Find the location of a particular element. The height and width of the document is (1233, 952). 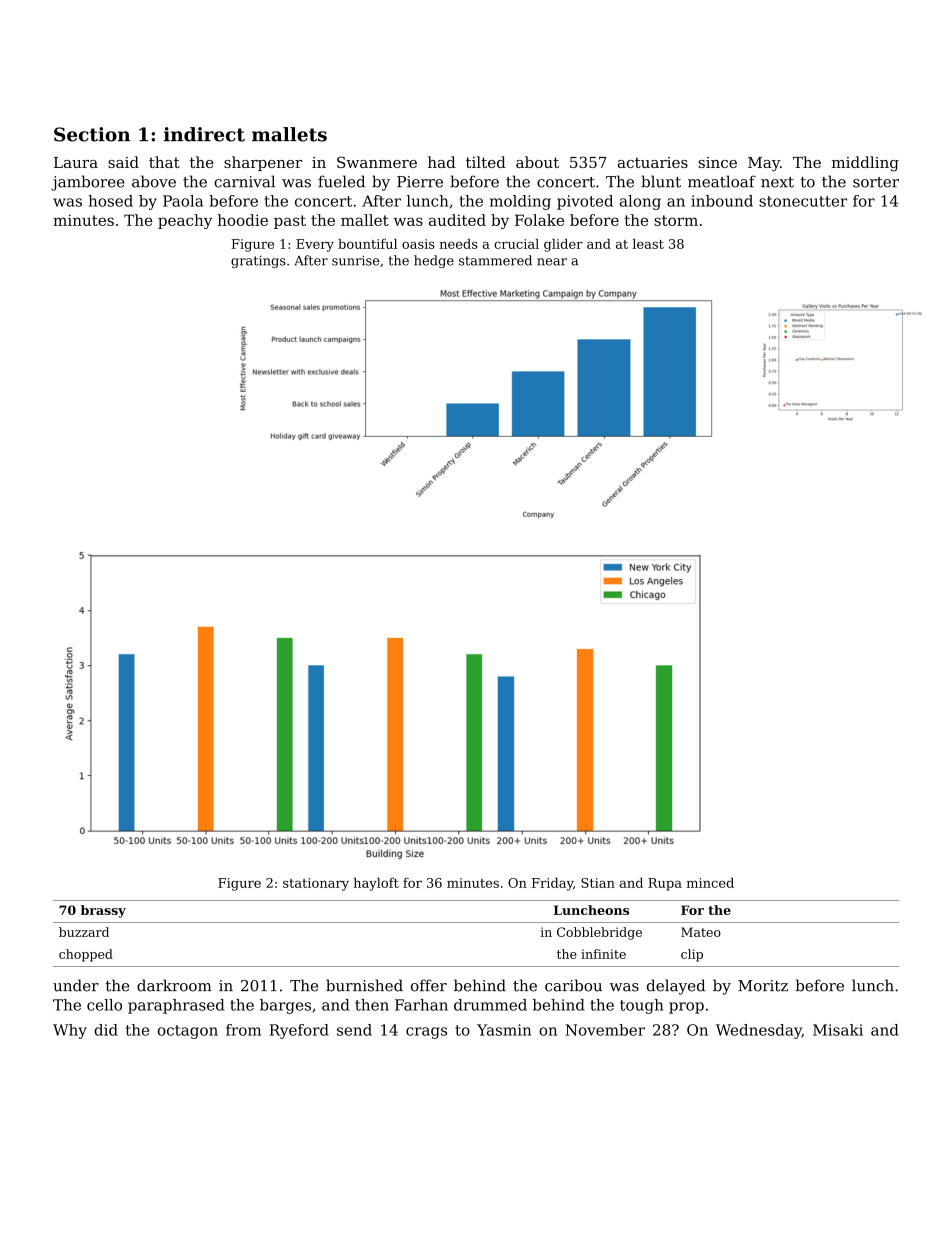

hayloft is located at coordinates (376, 884).
